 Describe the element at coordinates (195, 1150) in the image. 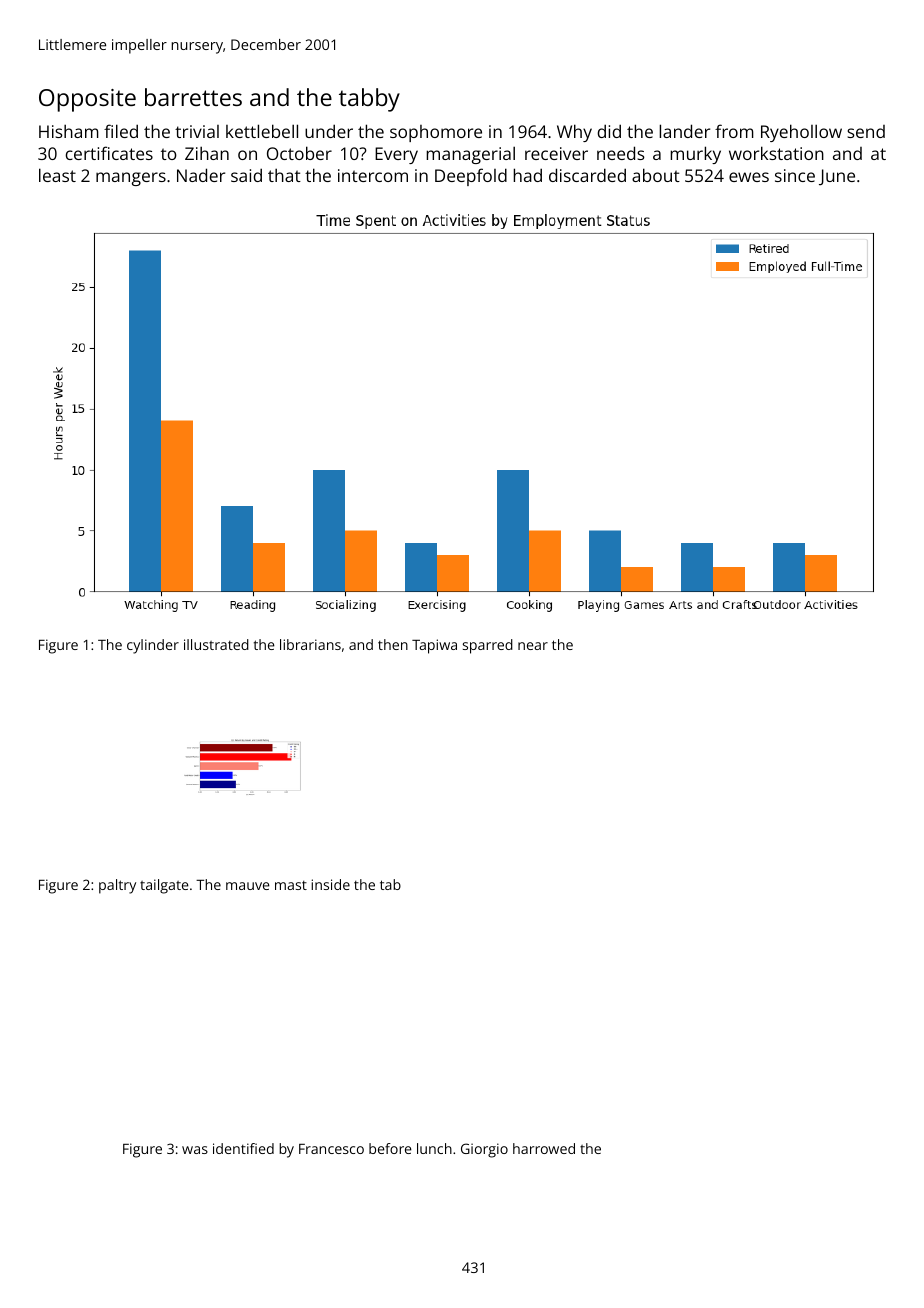

I see `was` at that location.
